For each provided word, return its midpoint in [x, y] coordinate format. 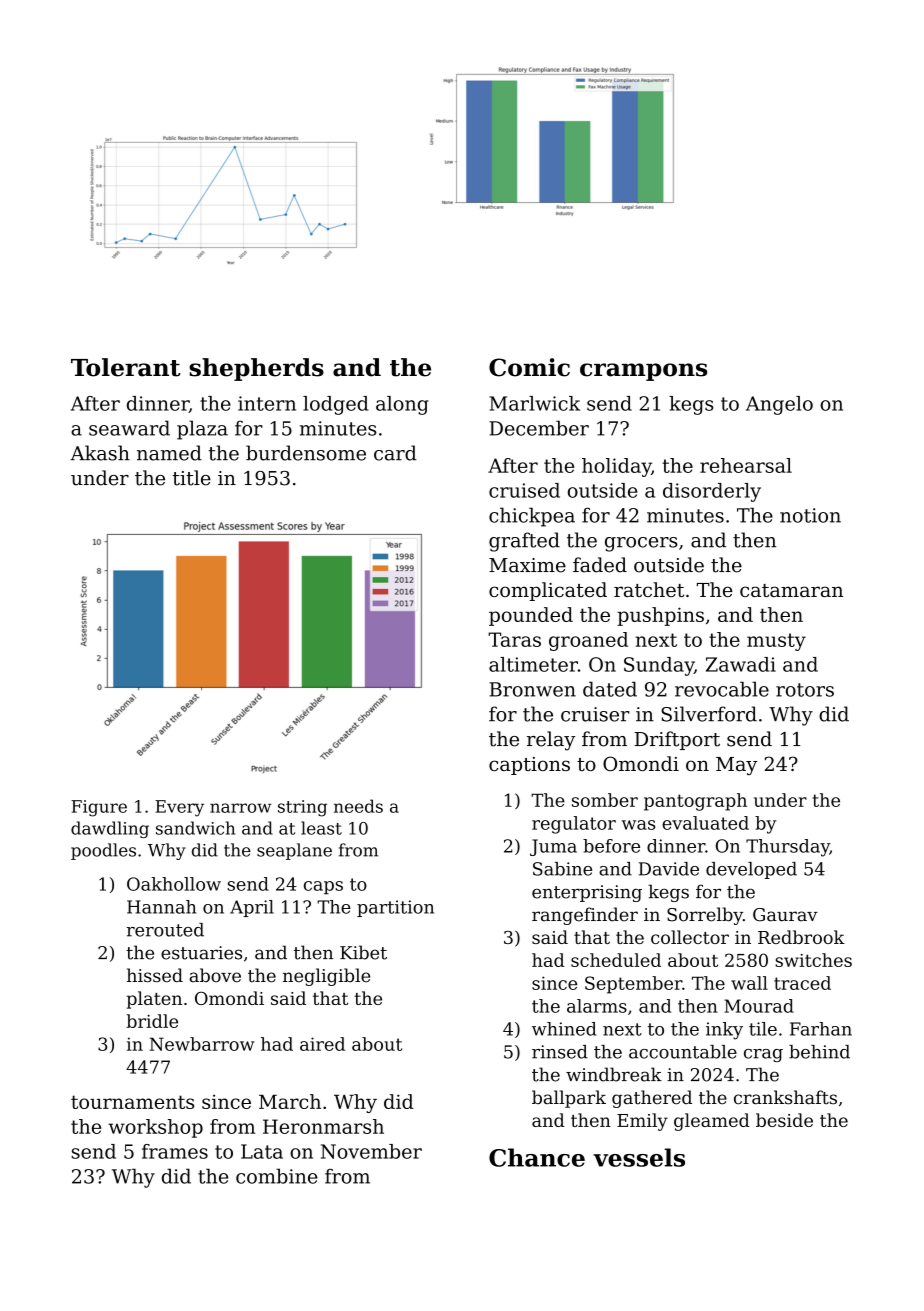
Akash [100, 453]
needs [358, 806]
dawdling [110, 829]
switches [813, 960]
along [402, 405]
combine [277, 1176]
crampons [643, 372]
